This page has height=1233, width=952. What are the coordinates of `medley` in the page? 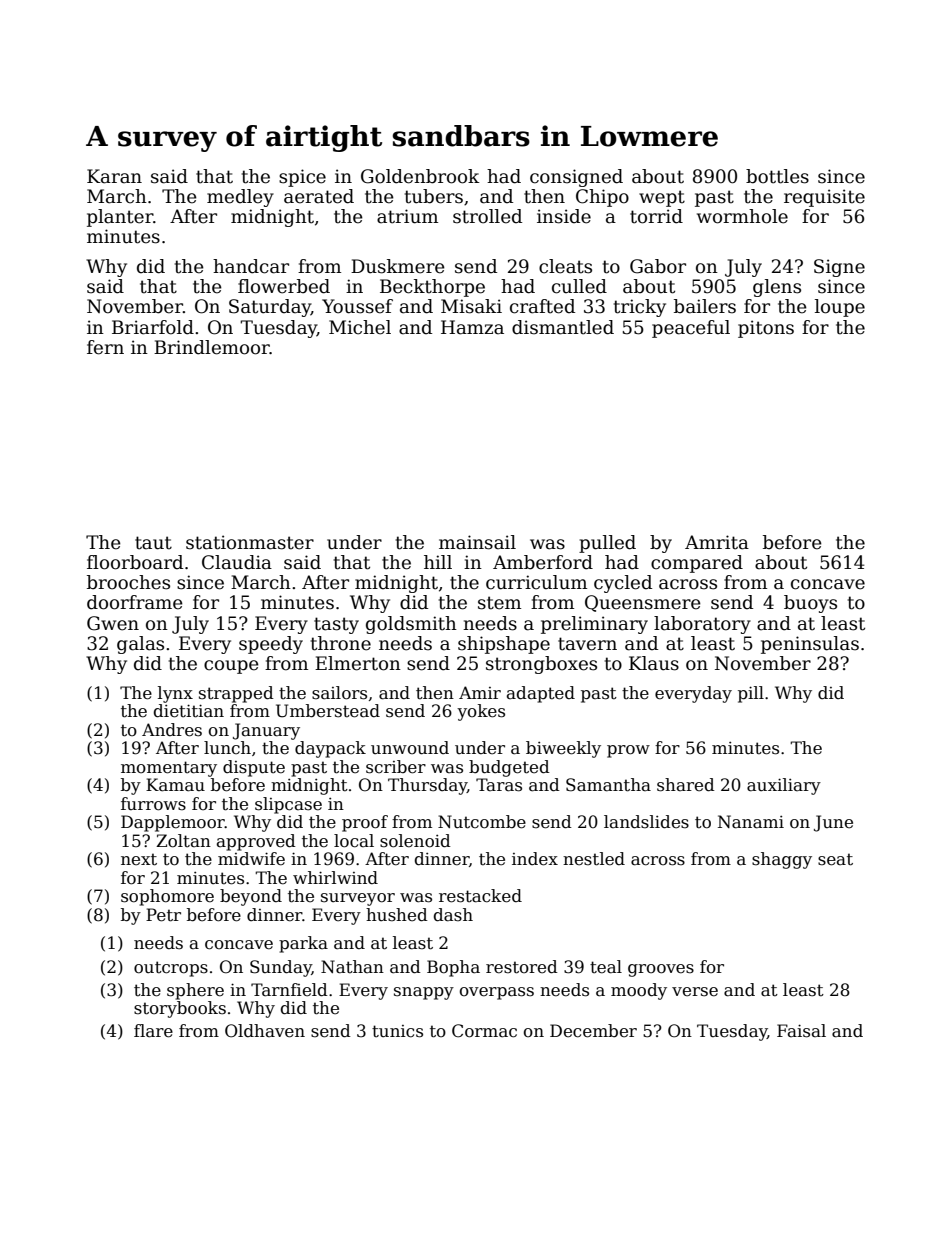 It's located at (240, 198).
